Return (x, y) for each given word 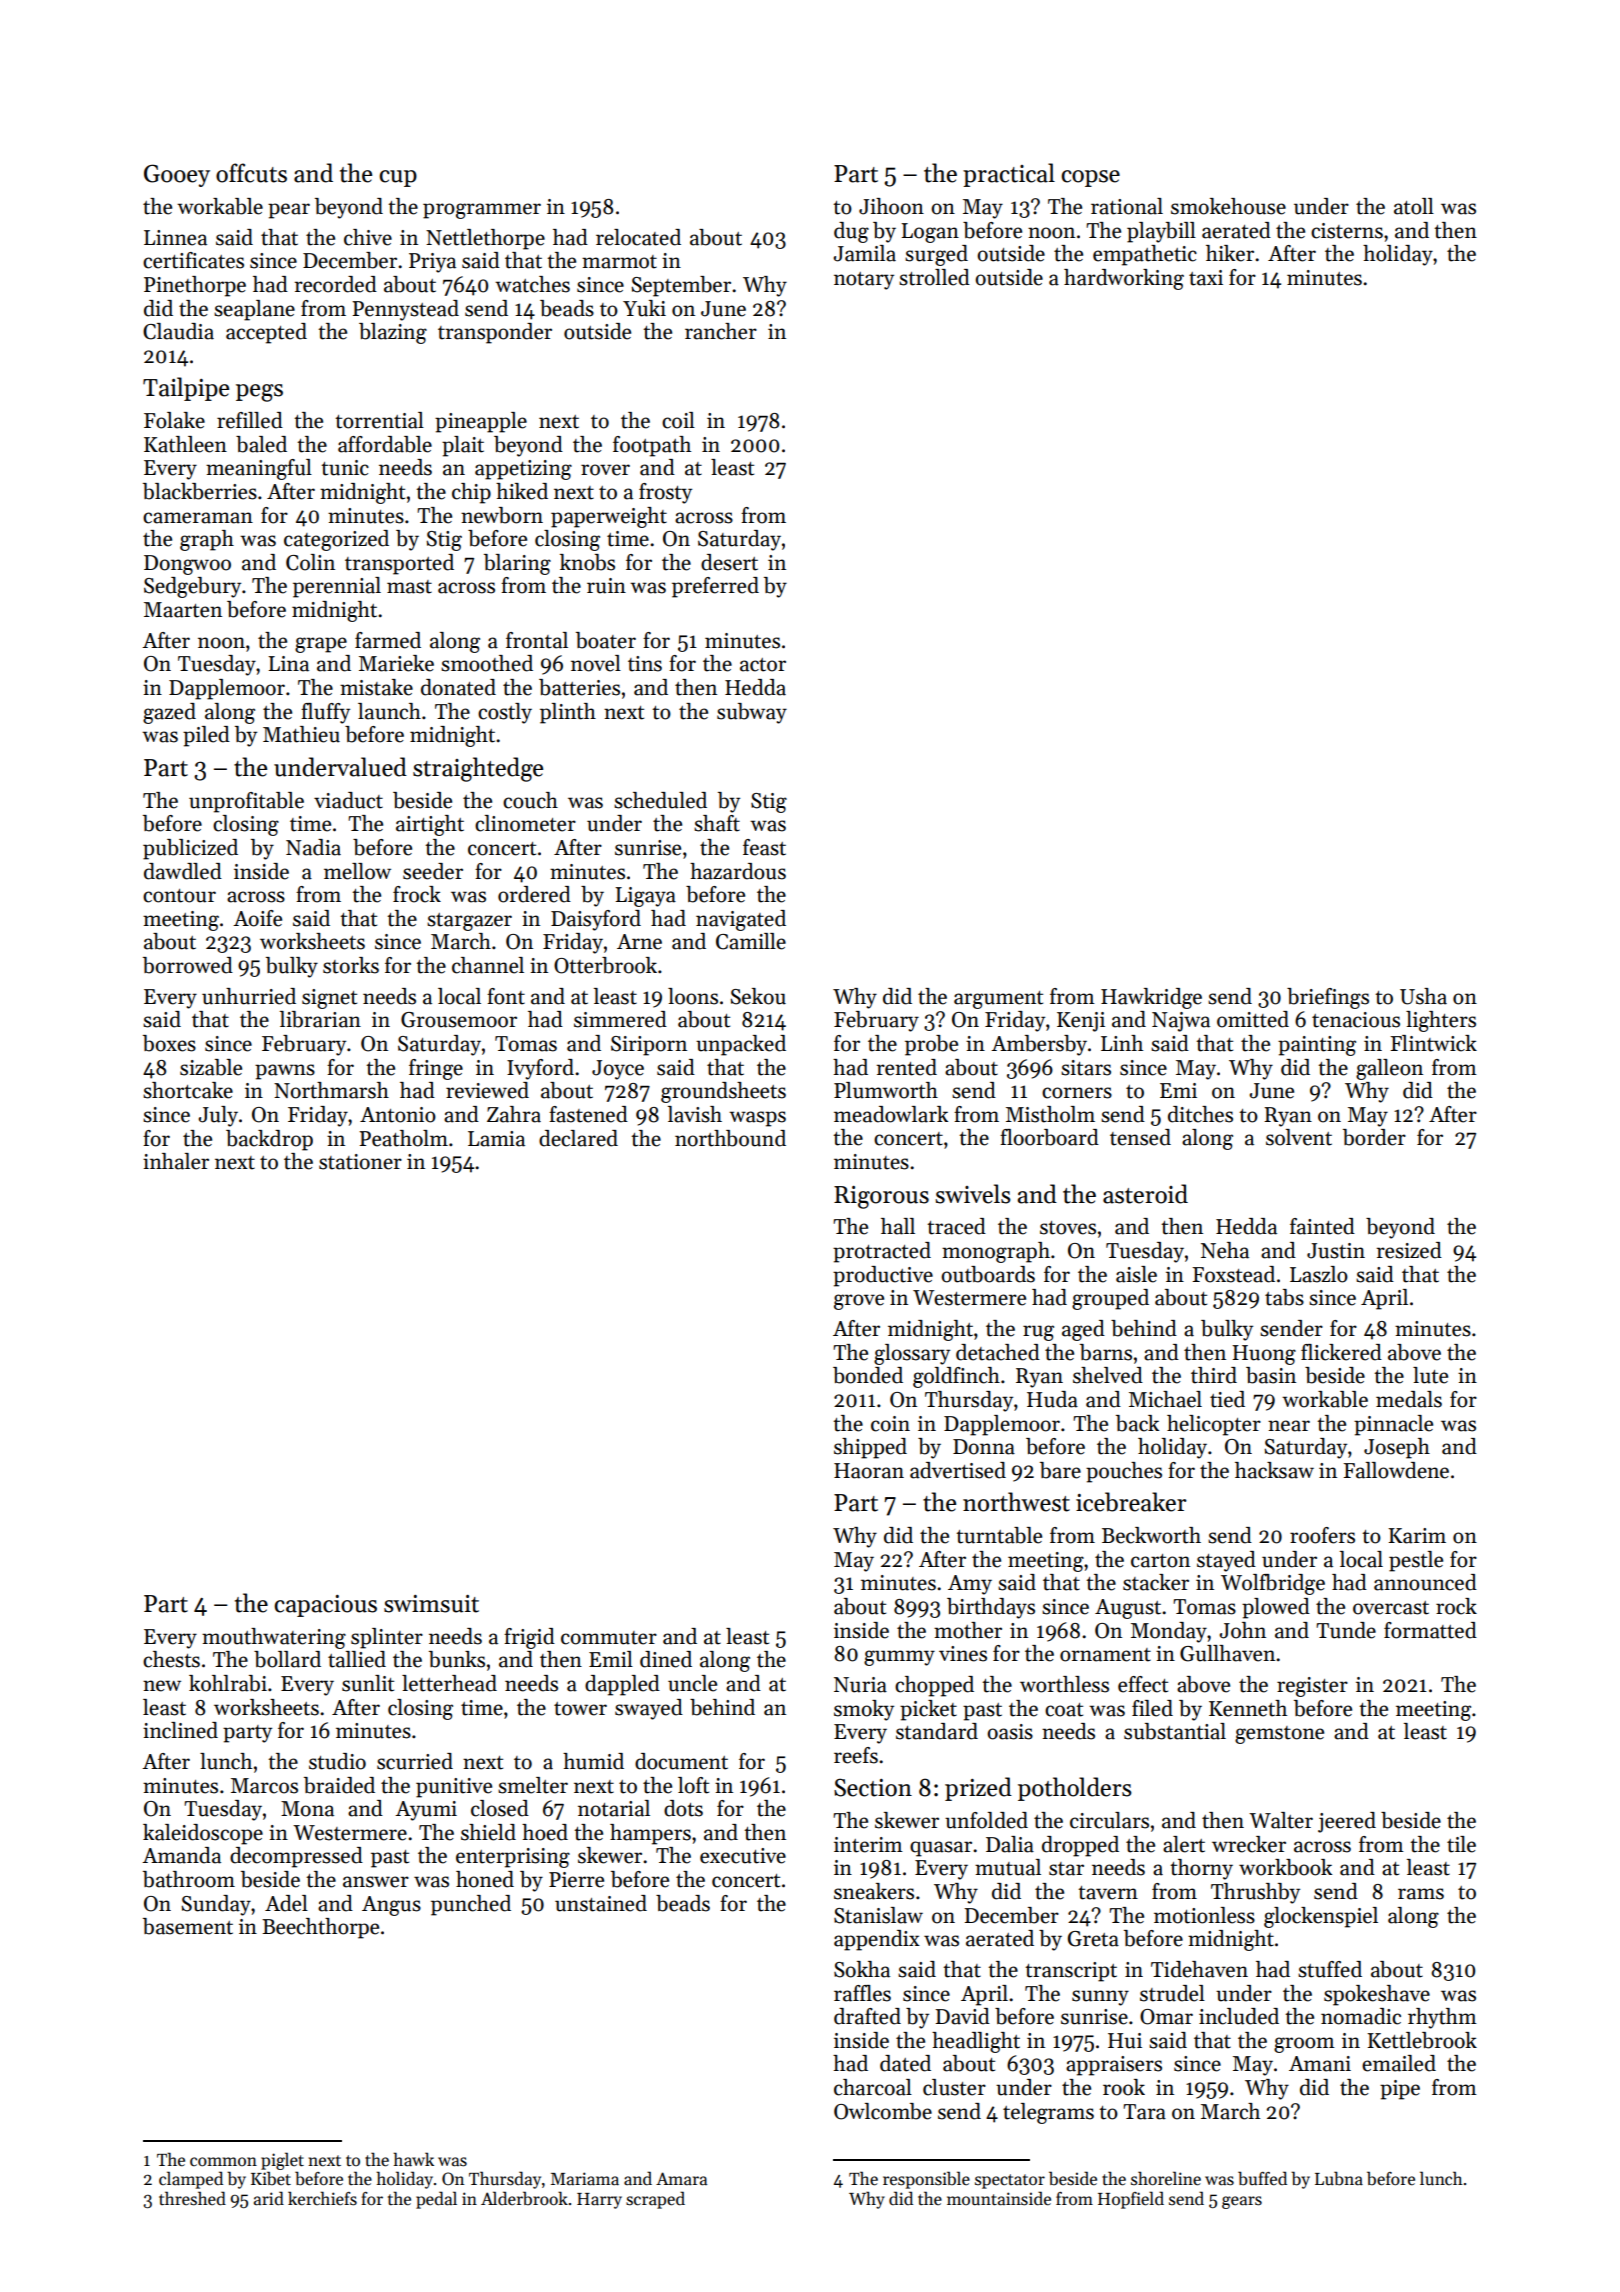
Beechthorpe (320, 1928)
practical (1009, 175)
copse (1090, 178)
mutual (1008, 1867)
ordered (534, 894)
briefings (1328, 998)
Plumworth (886, 1090)
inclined (180, 1730)
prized (978, 1789)
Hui (1125, 2041)
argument (998, 1000)
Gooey (177, 175)
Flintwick (1433, 1043)
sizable (211, 1067)
